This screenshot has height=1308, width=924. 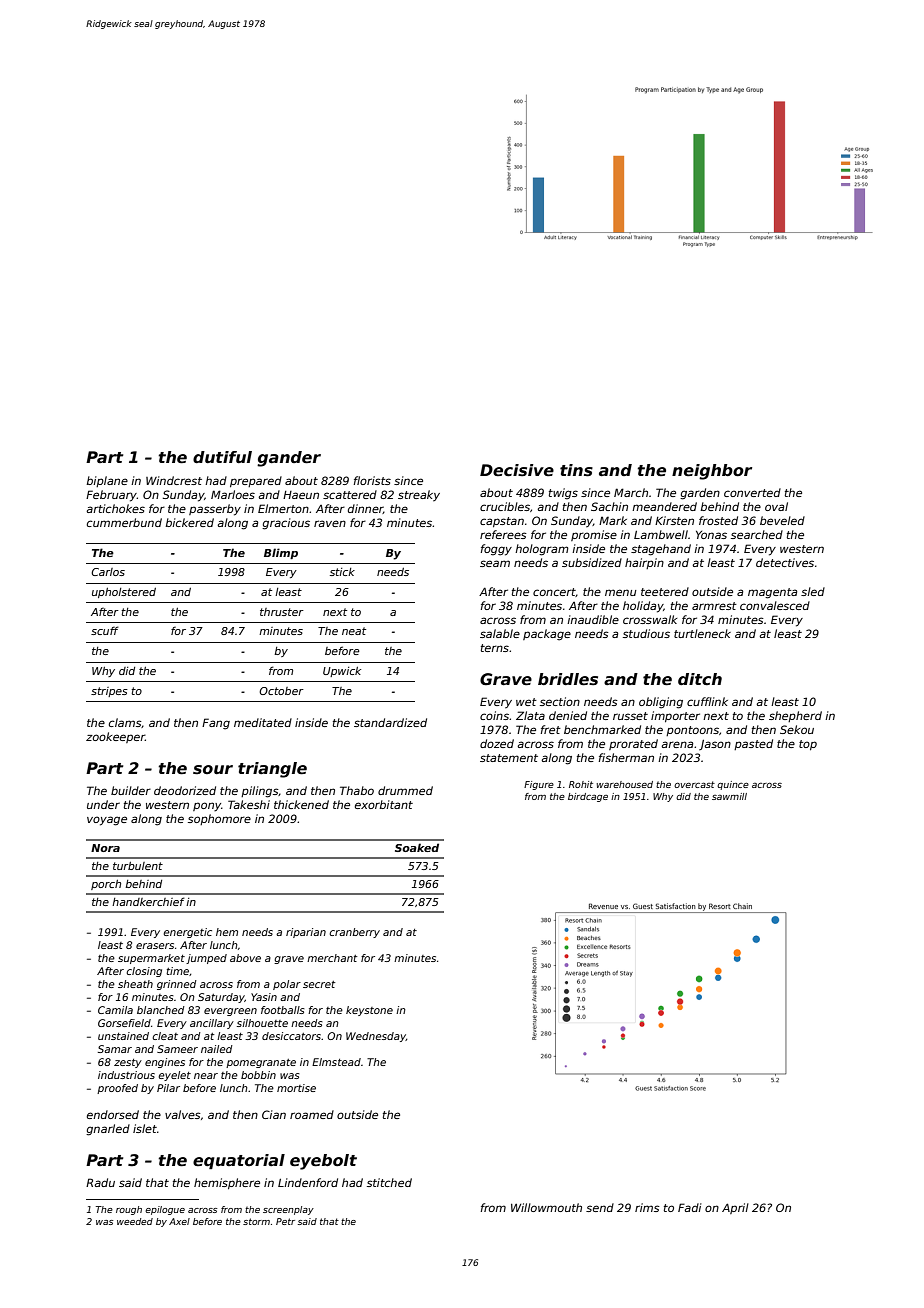 What do you see at coordinates (185, 790) in the screenshot?
I see `deodorized` at bounding box center [185, 790].
